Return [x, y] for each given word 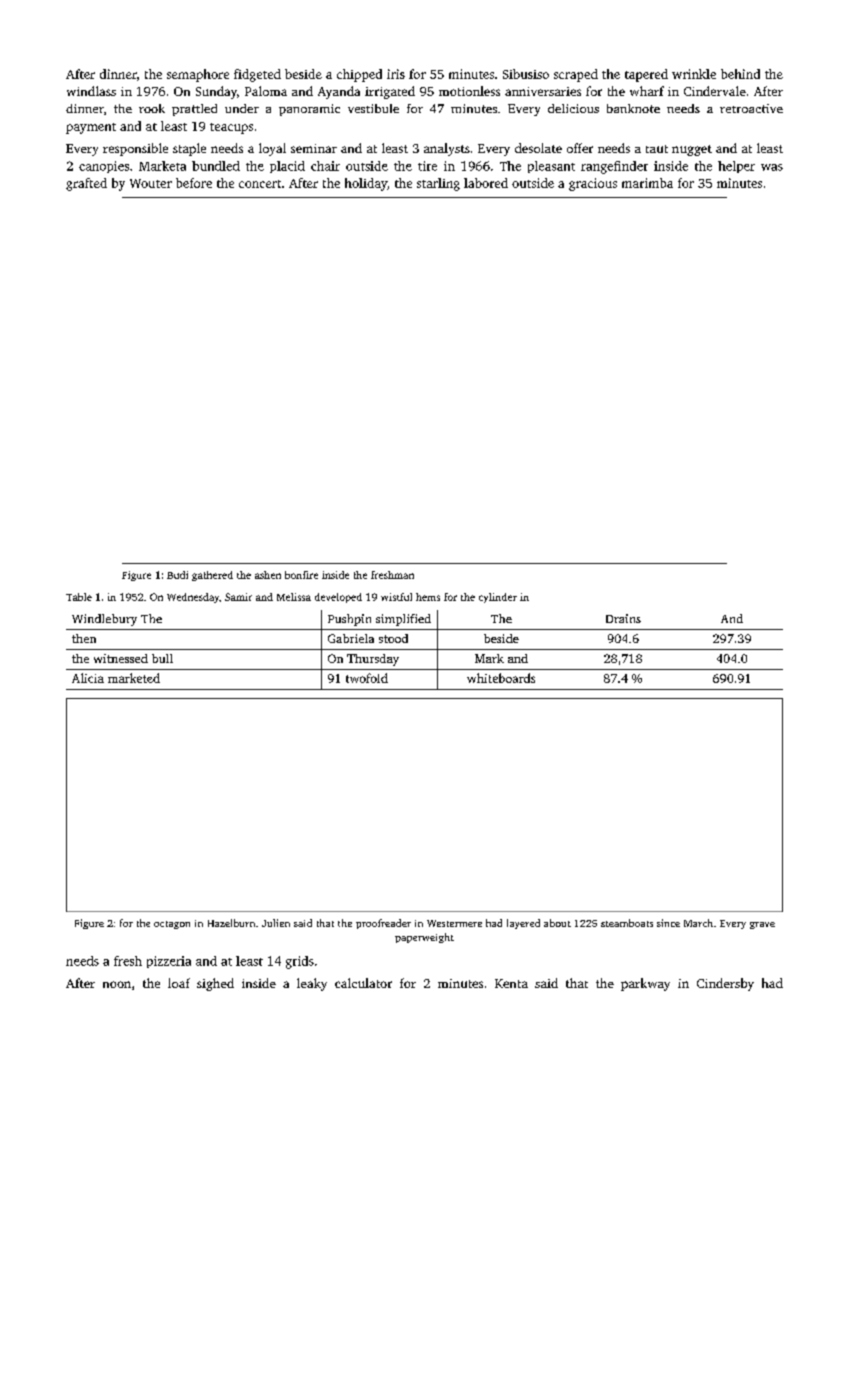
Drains [623, 618]
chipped [359, 75]
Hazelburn [231, 923]
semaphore [198, 75]
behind [740, 74]
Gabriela [351, 638]
